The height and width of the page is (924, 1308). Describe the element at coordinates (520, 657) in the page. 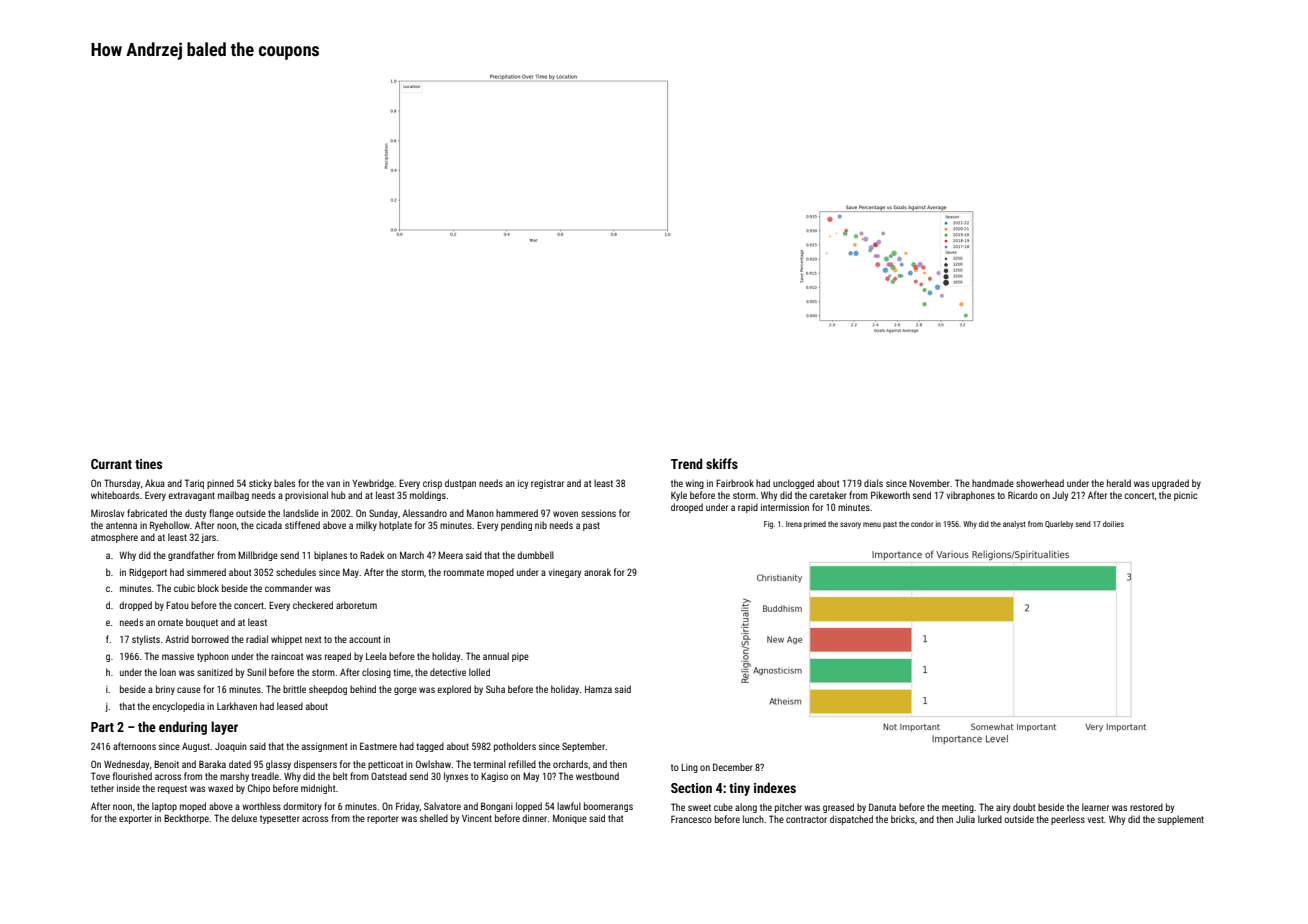

I see `pipe` at that location.
